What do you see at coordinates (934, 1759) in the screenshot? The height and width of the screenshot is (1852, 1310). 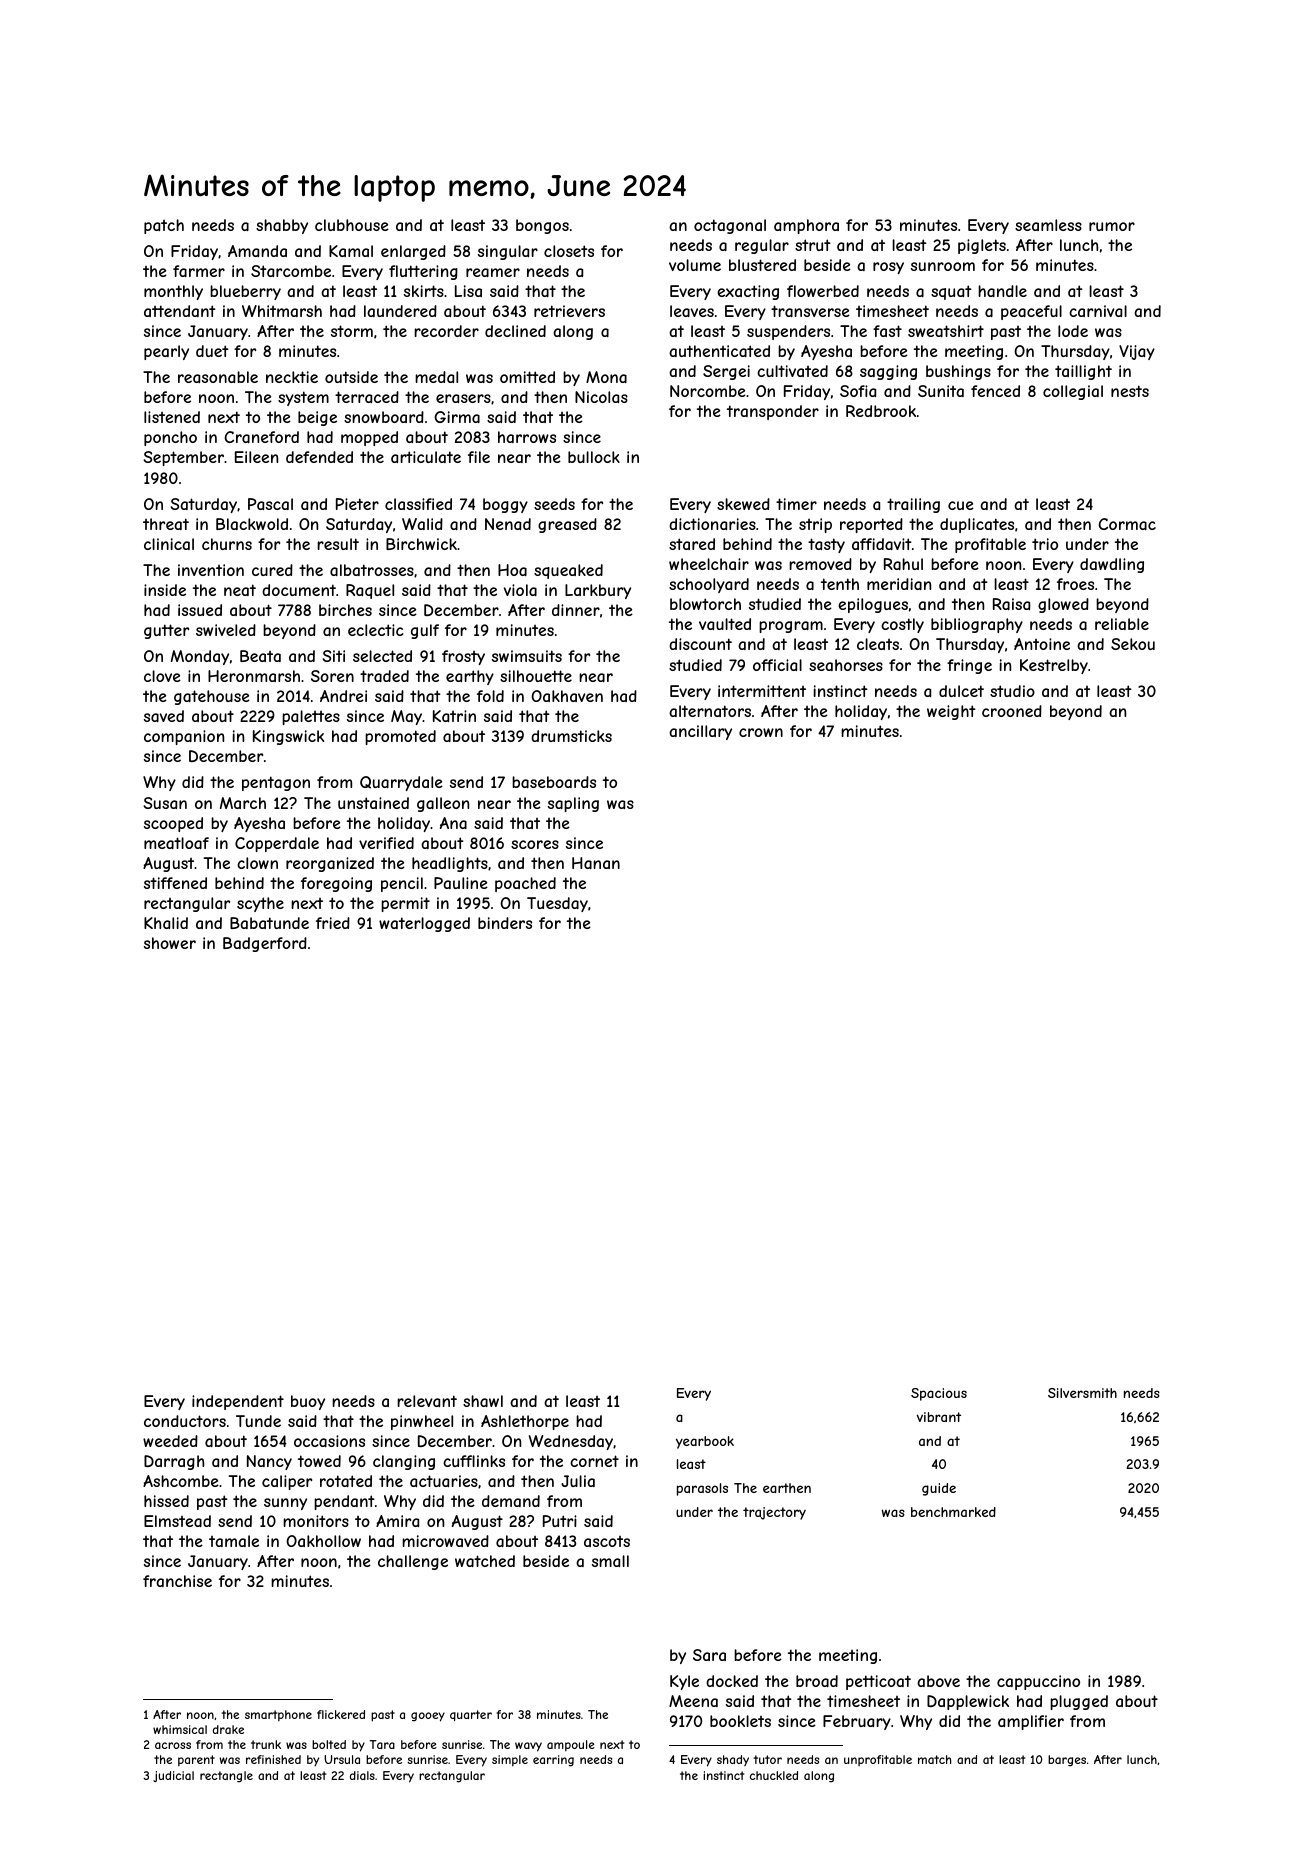 I see `match` at bounding box center [934, 1759].
